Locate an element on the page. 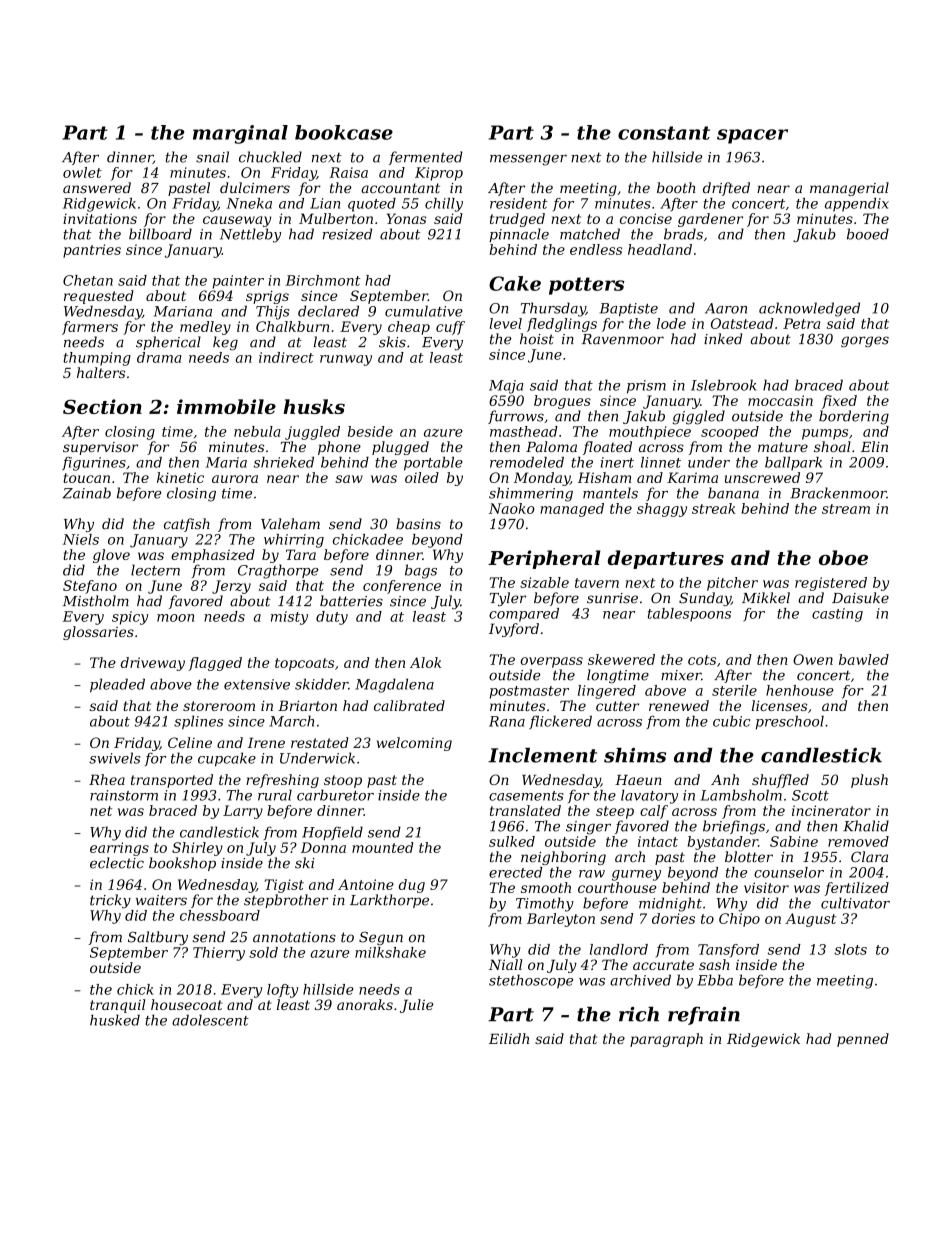  gardener is located at coordinates (710, 220).
